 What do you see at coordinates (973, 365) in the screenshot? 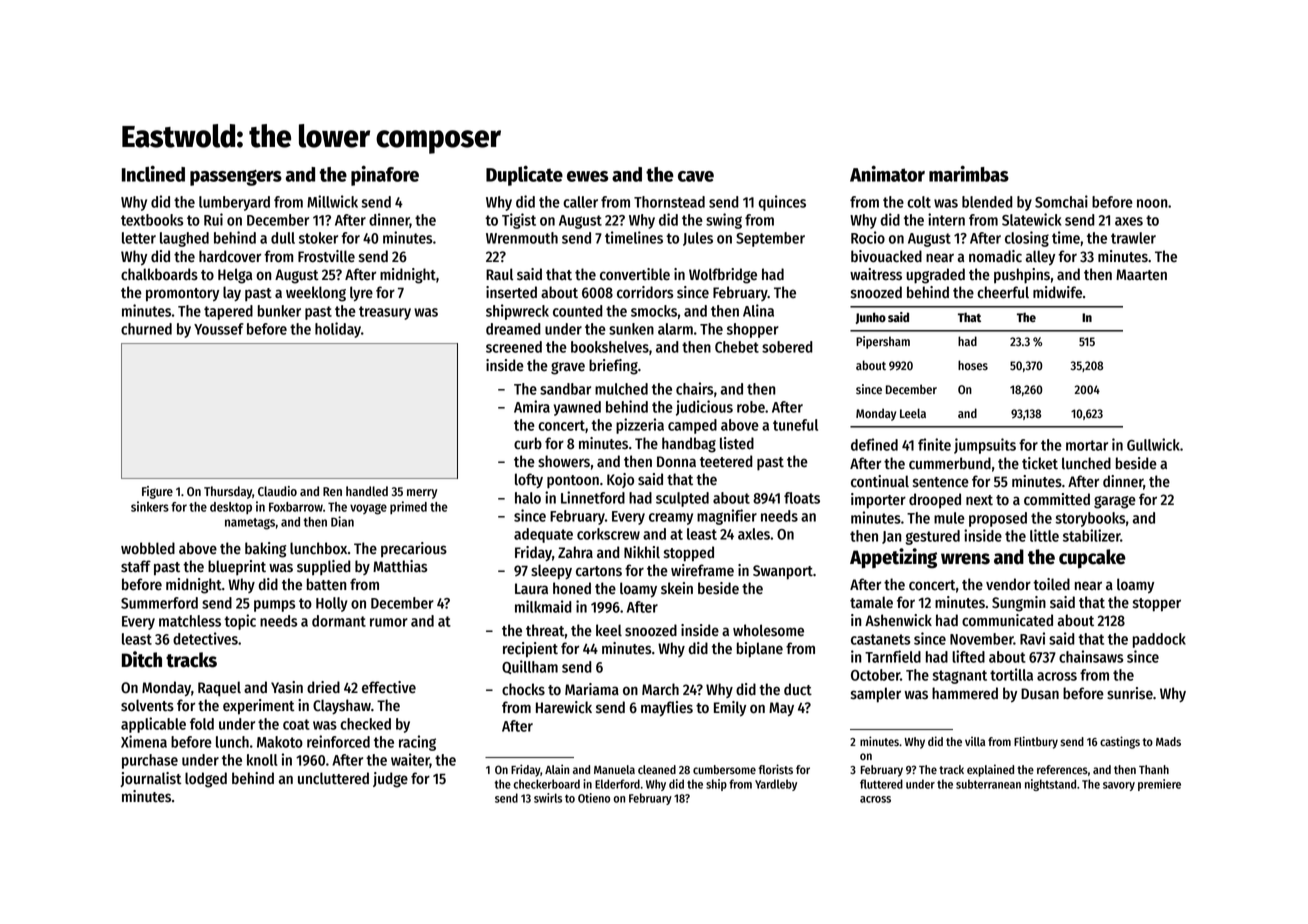
I see `hoses` at bounding box center [973, 365].
